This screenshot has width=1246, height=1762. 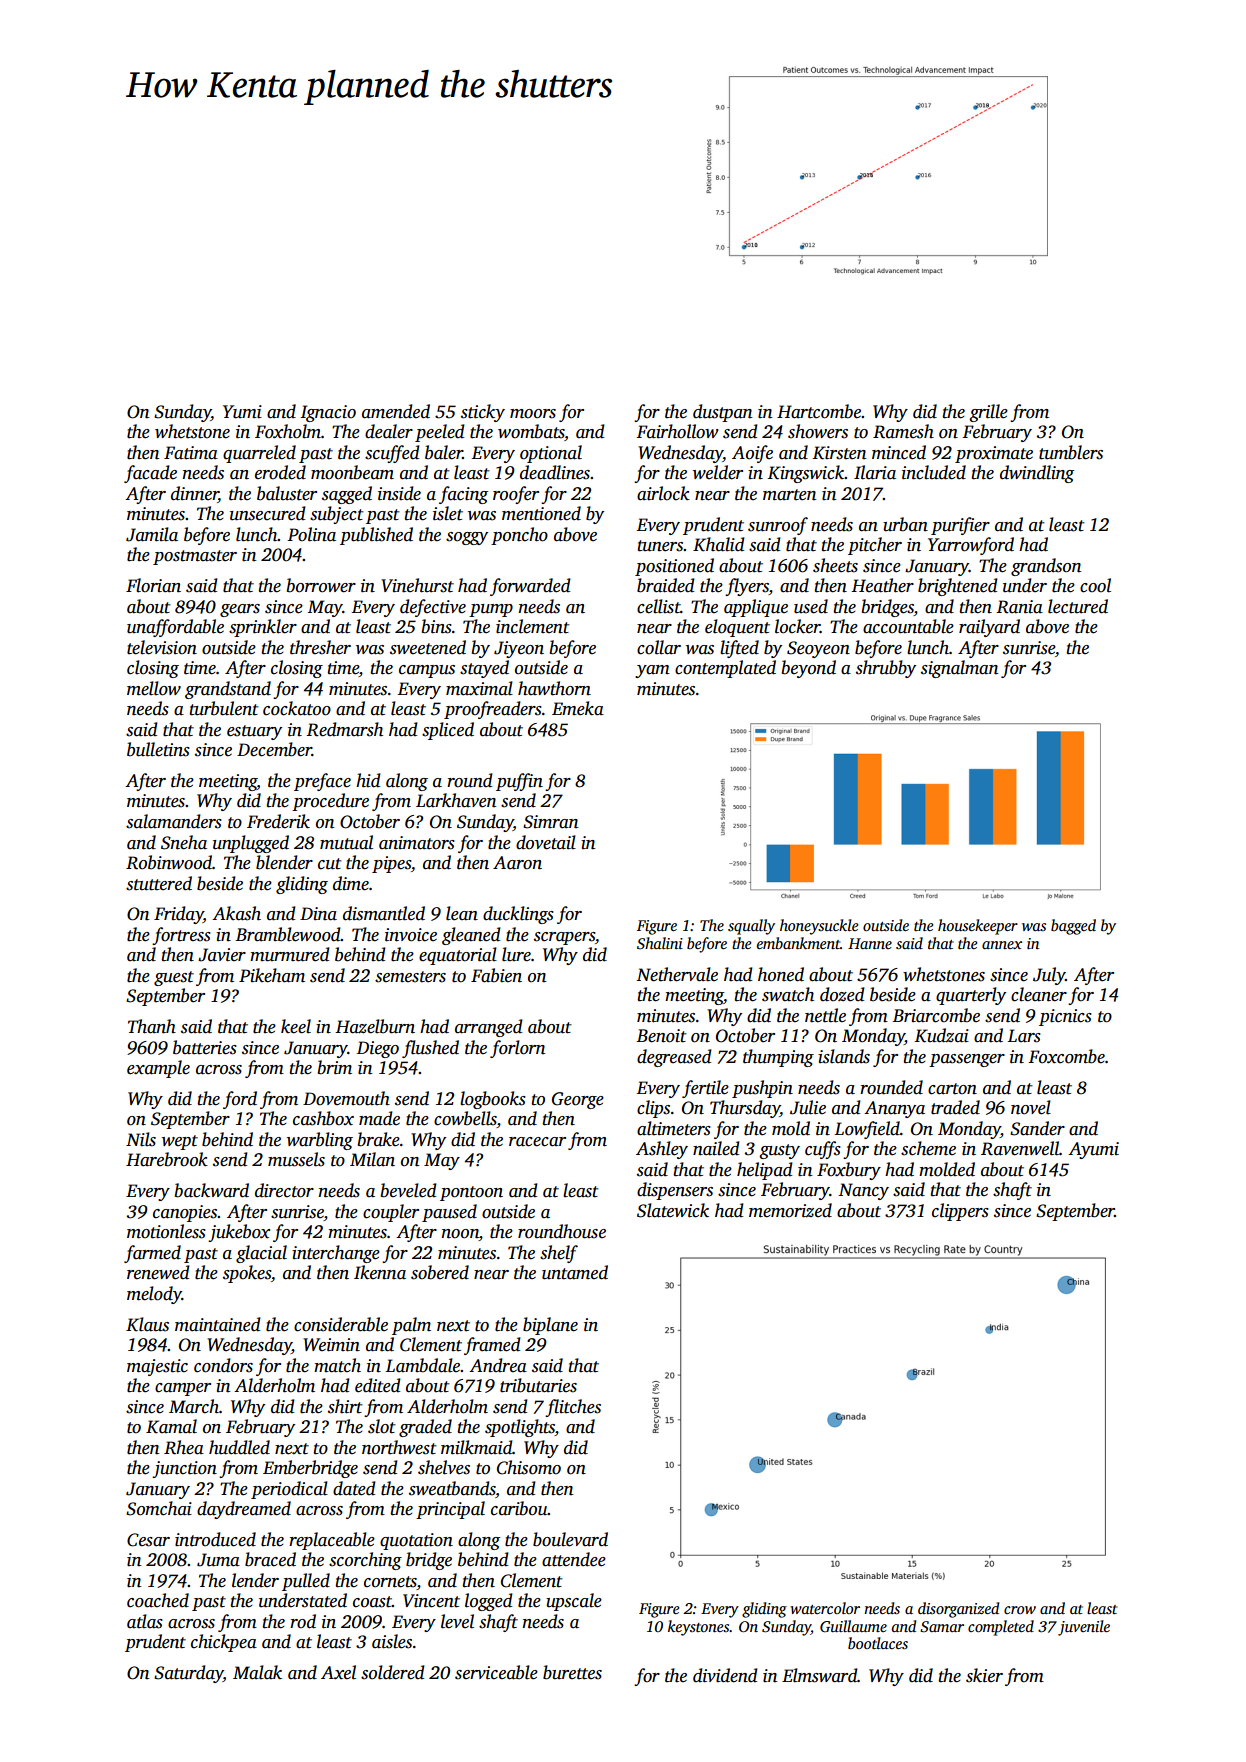 I want to click on Benoit, so click(x=661, y=1036).
